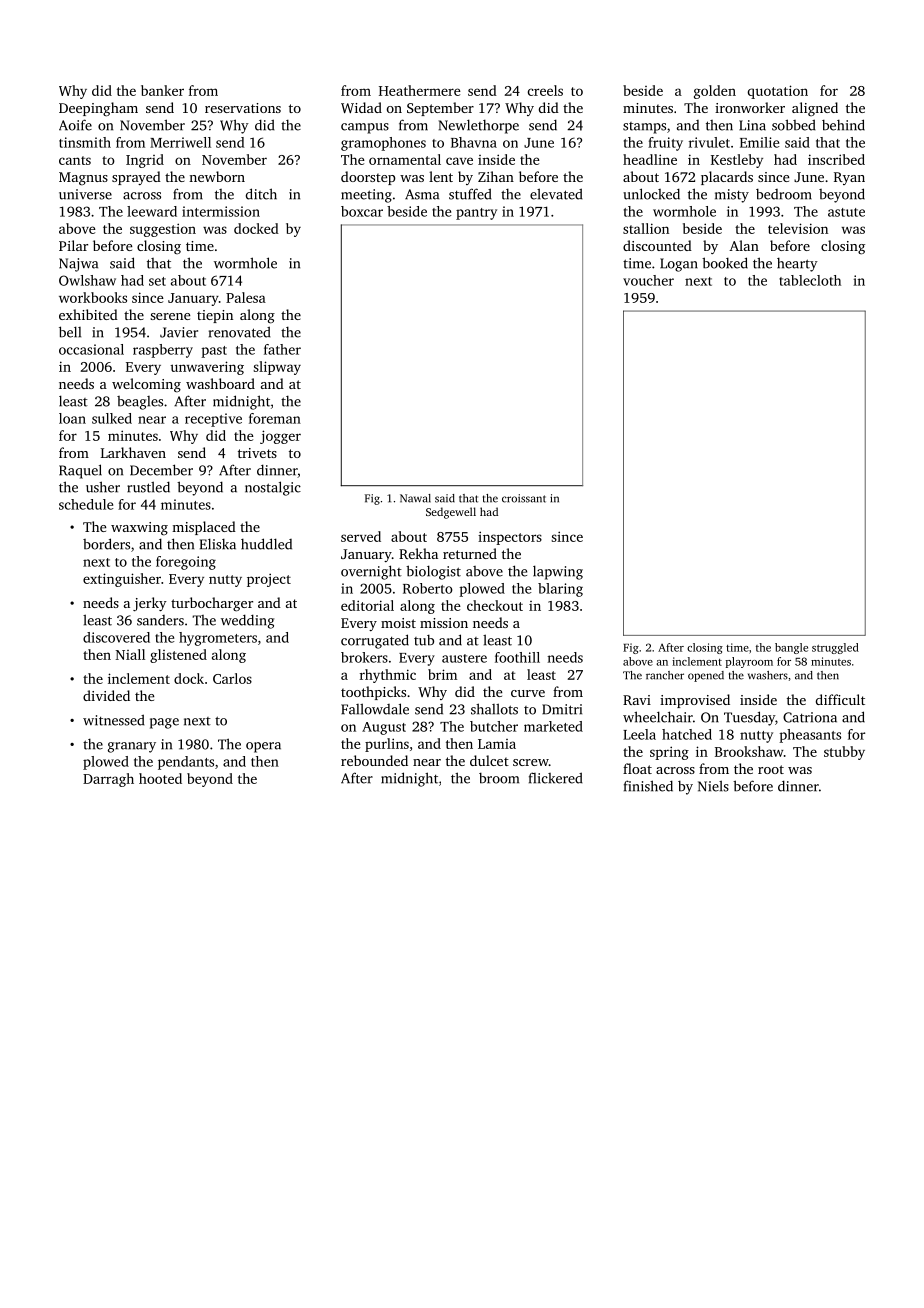 The image size is (924, 1308). Describe the element at coordinates (713, 786) in the document. I see `Niels` at that location.
